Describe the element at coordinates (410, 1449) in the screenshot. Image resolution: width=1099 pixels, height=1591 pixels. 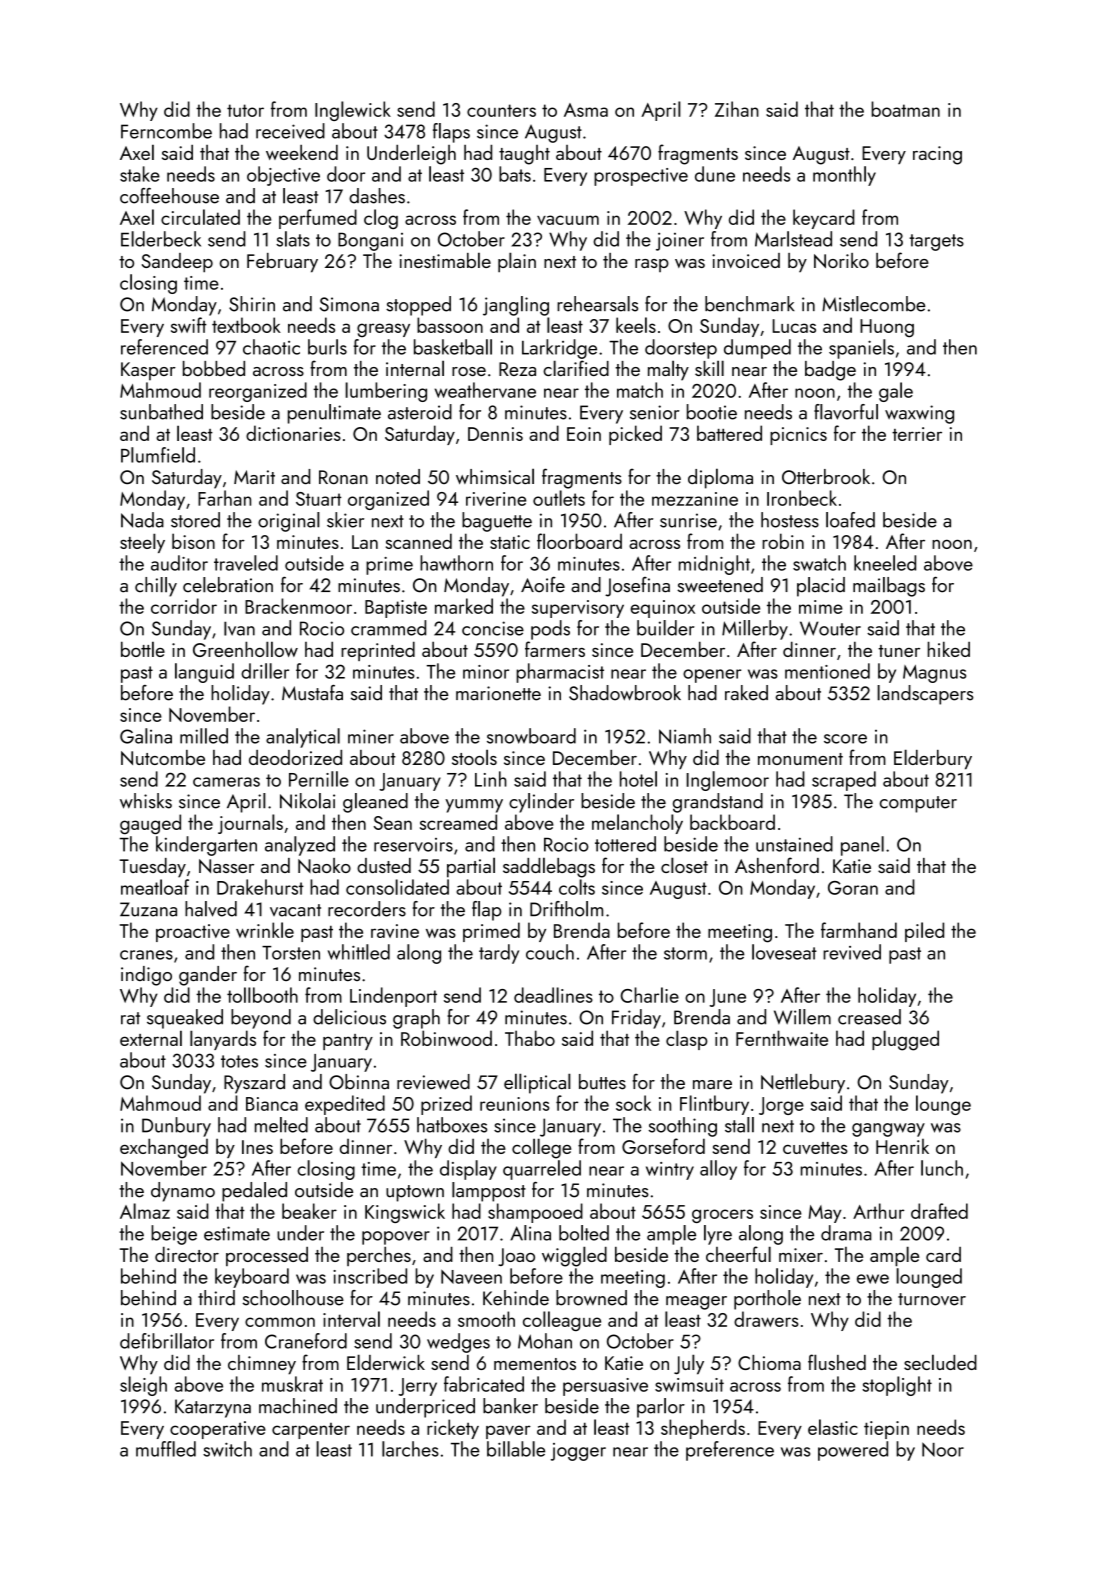
I see `larches` at that location.
